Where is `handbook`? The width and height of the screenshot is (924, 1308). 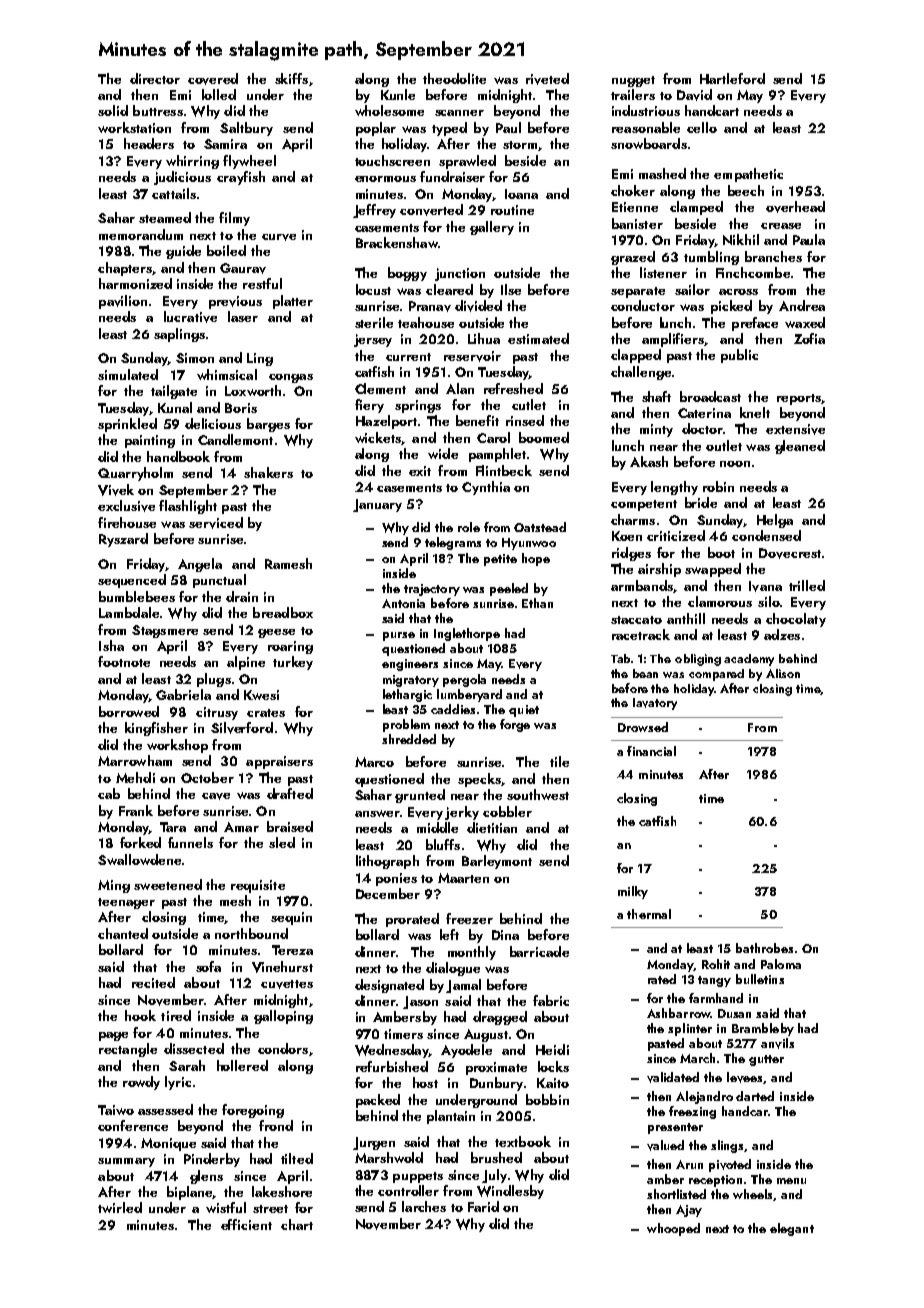 handbook is located at coordinates (178, 456).
